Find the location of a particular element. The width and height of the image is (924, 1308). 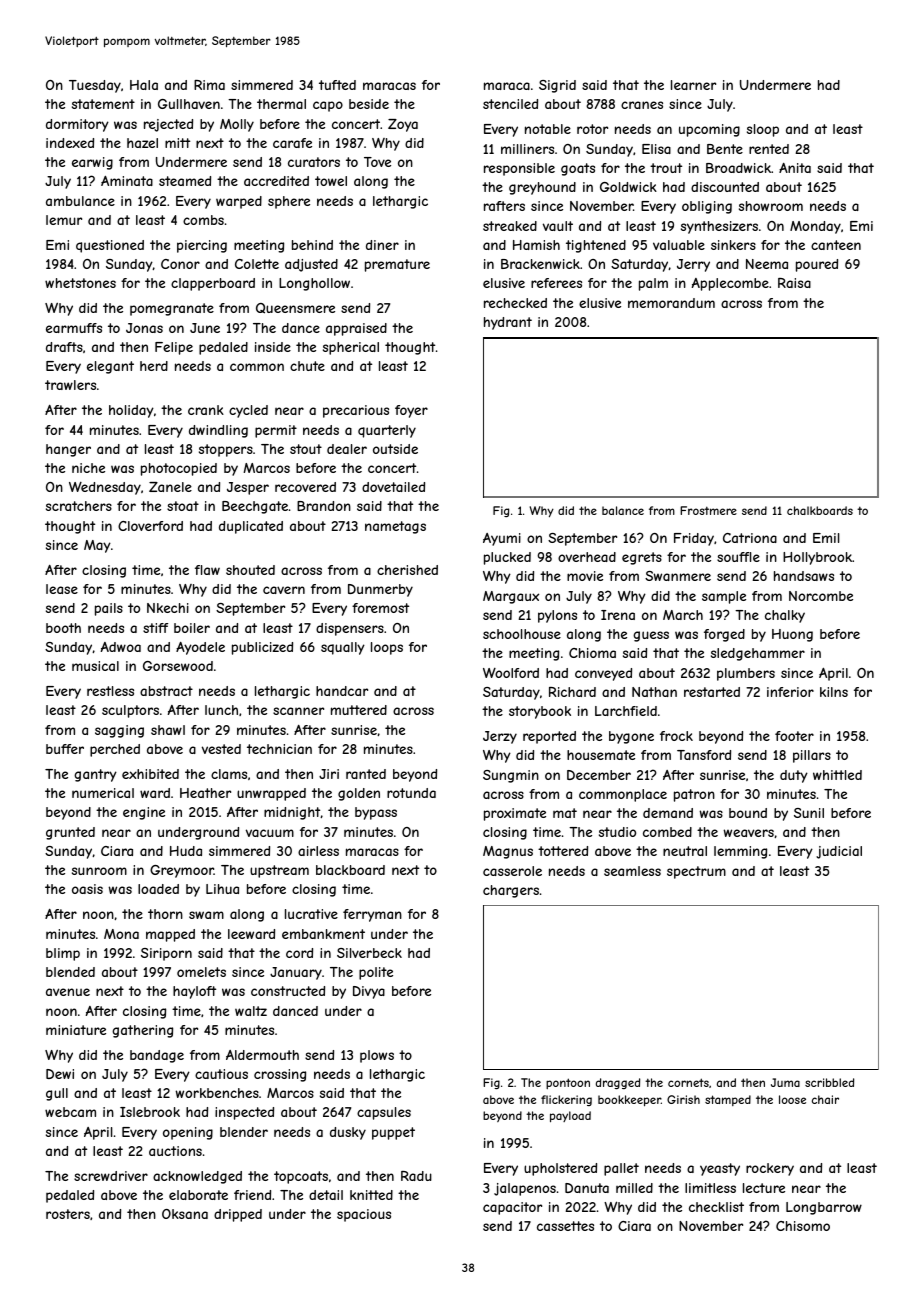

capsules is located at coordinates (384, 1113).
